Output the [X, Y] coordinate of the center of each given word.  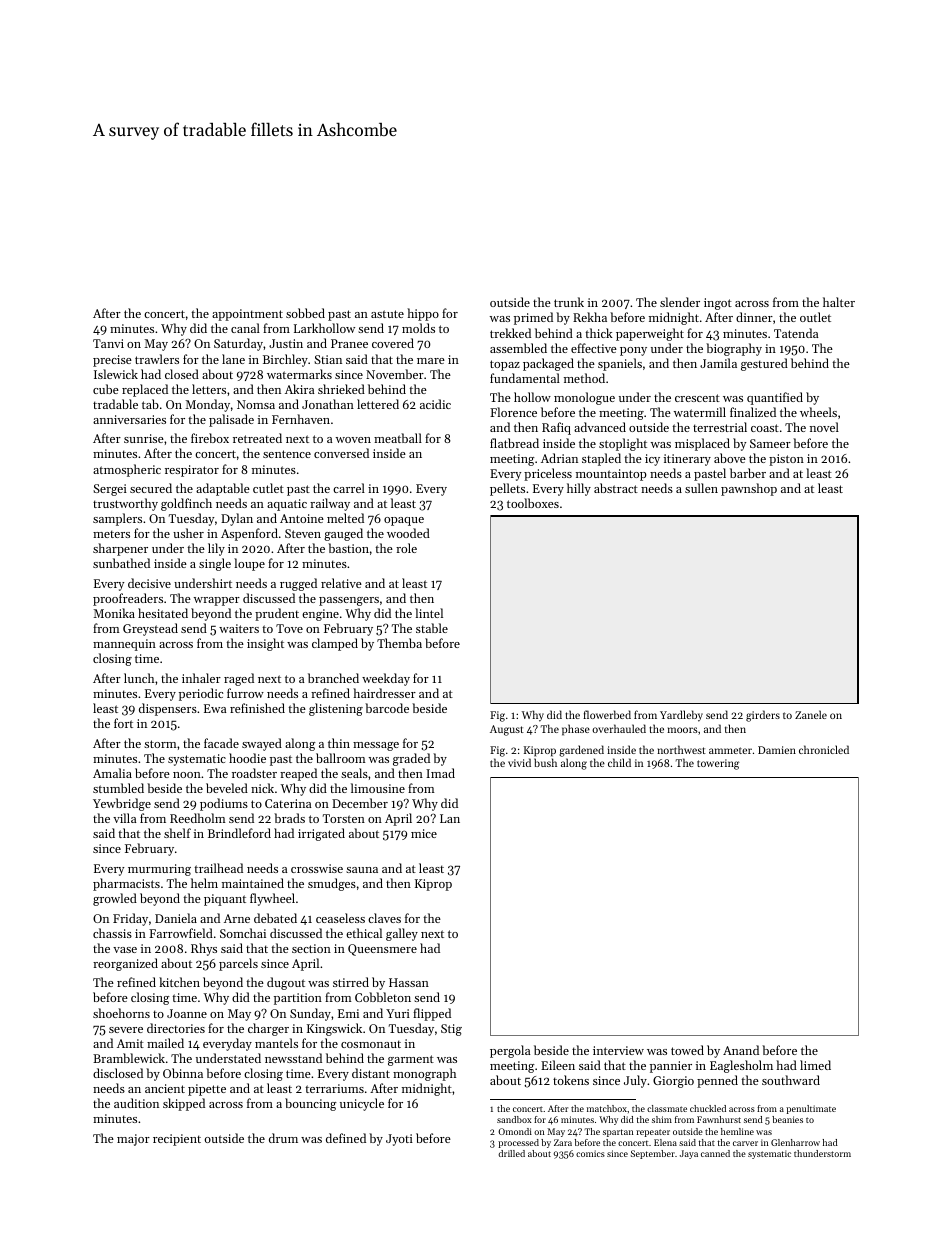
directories [176, 1028]
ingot [718, 304]
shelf [177, 833]
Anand [741, 1050]
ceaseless [340, 918]
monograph [424, 1074]
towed [687, 1050]
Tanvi [108, 343]
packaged [548, 364]
